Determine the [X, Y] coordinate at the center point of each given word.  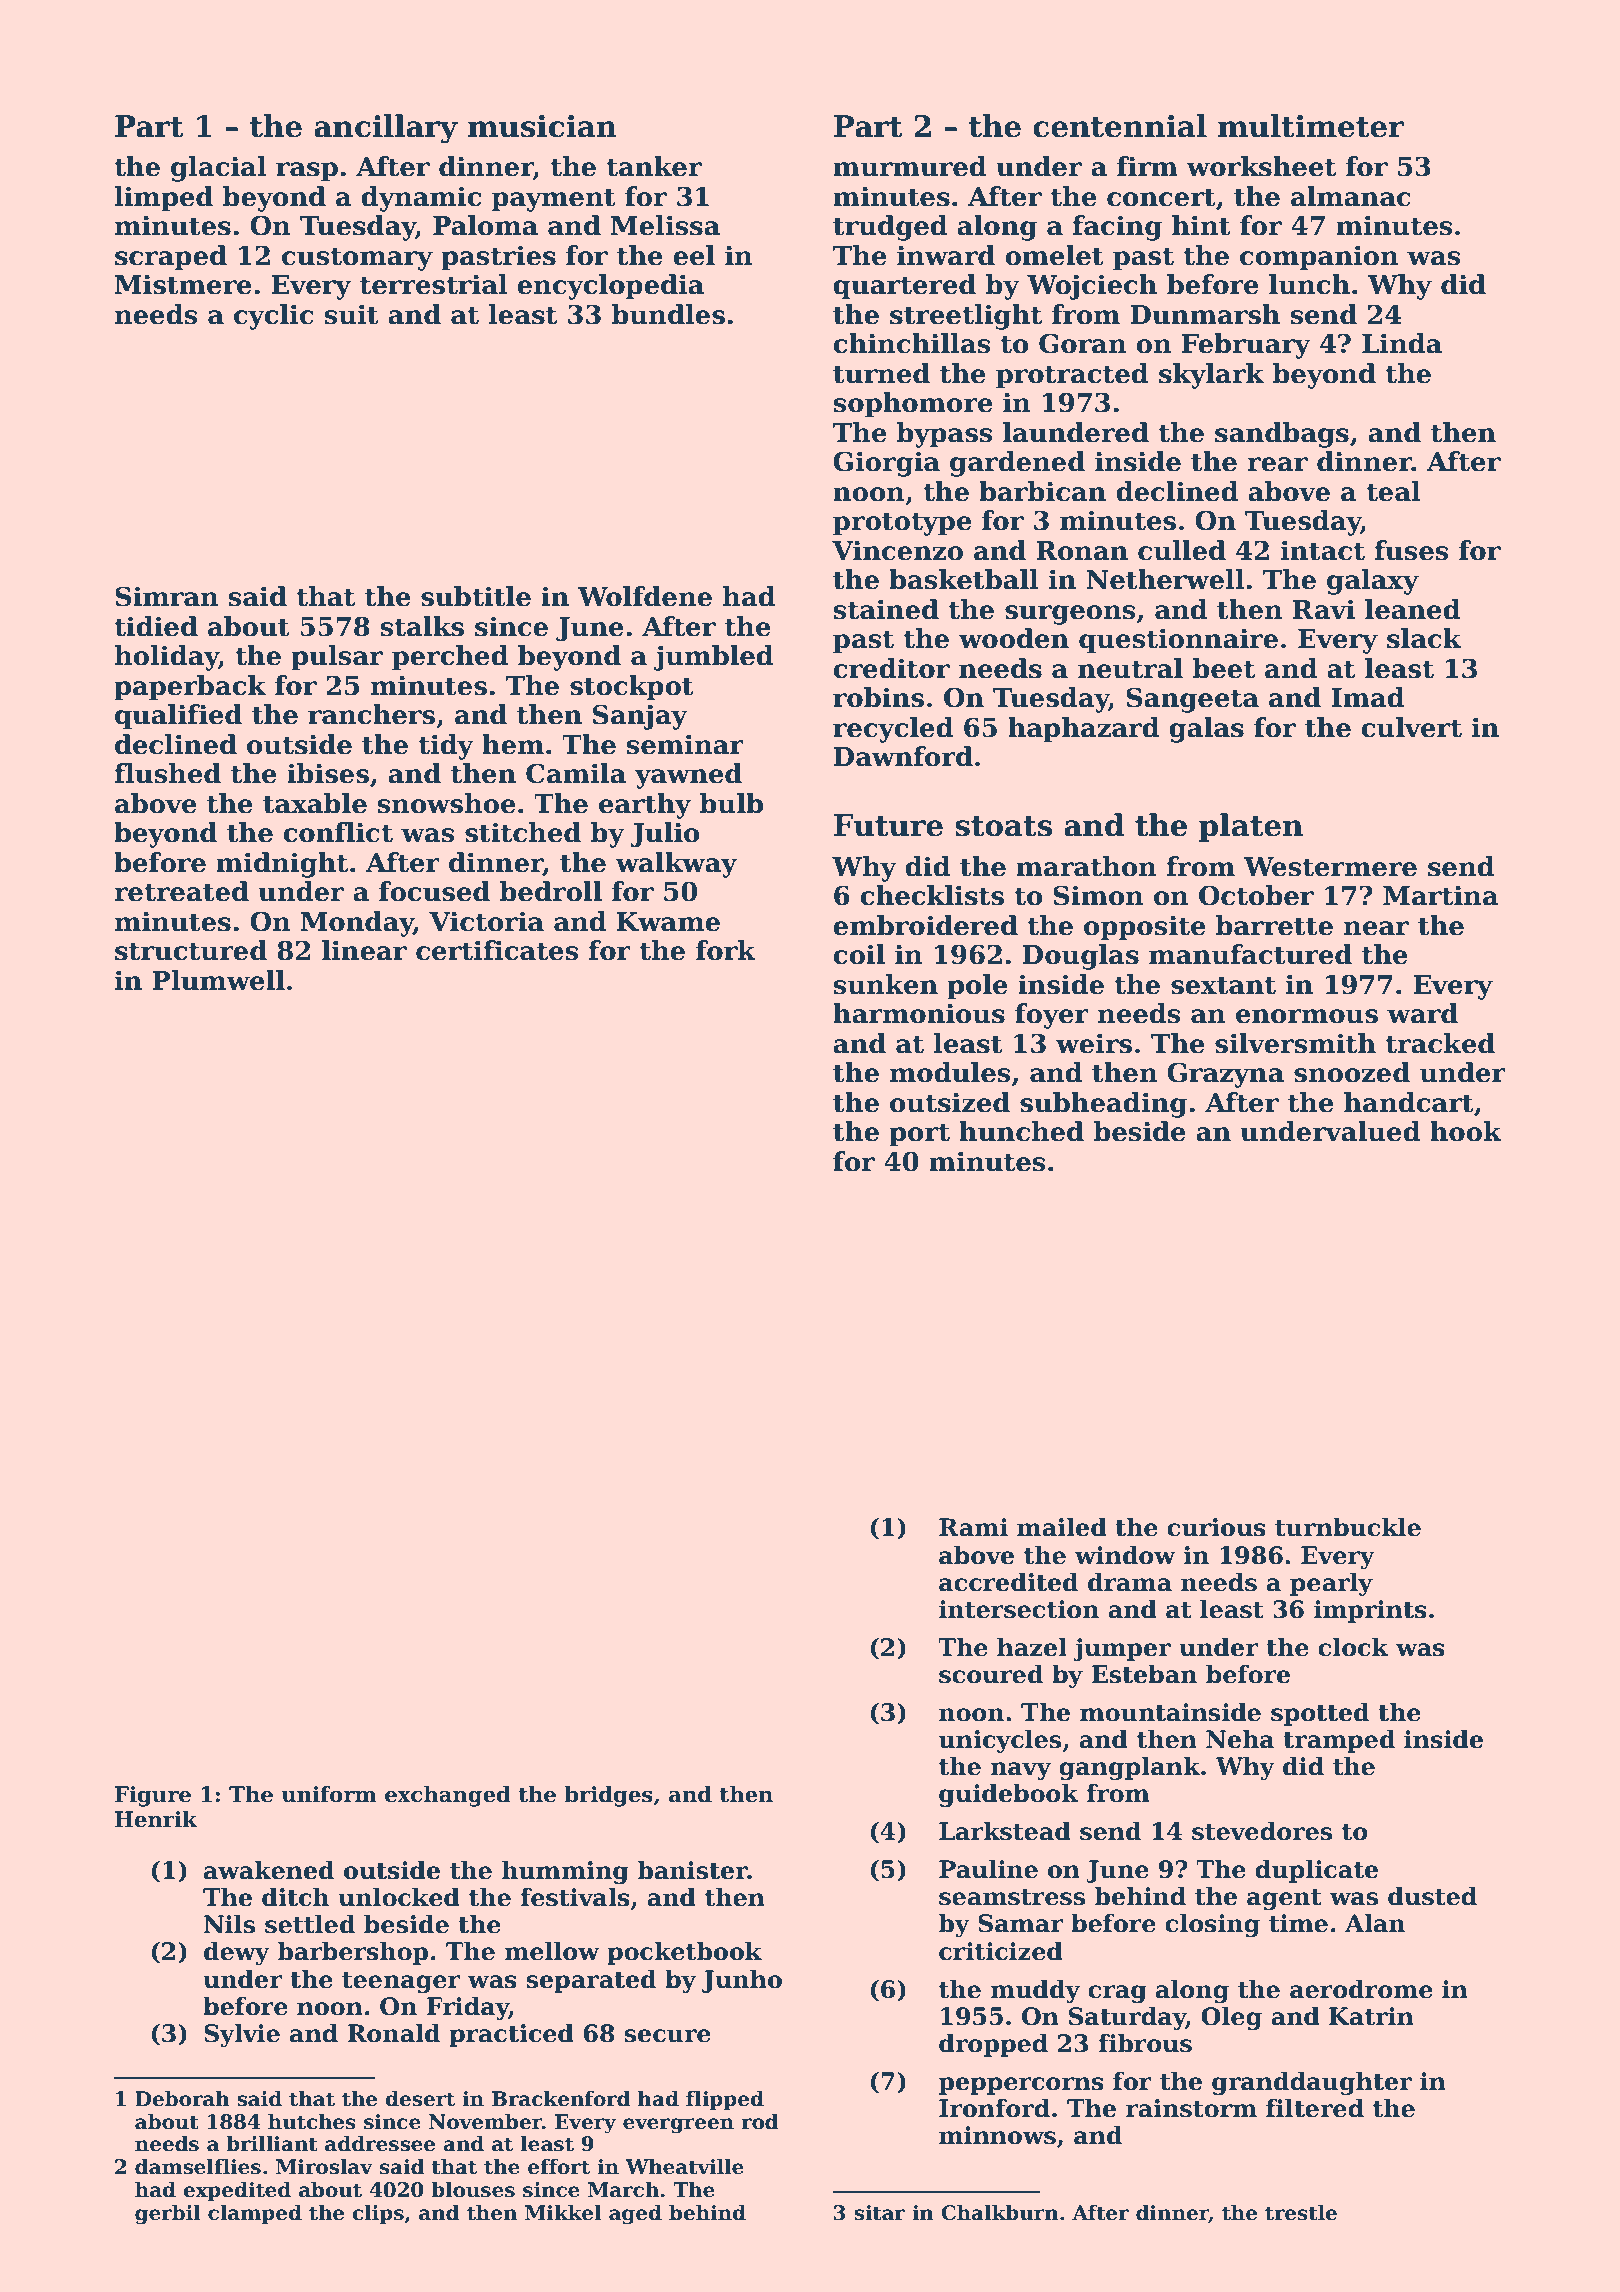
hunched [1021, 1131]
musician [542, 126]
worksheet [1261, 166]
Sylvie [242, 2035]
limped [164, 199]
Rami [973, 1527]
